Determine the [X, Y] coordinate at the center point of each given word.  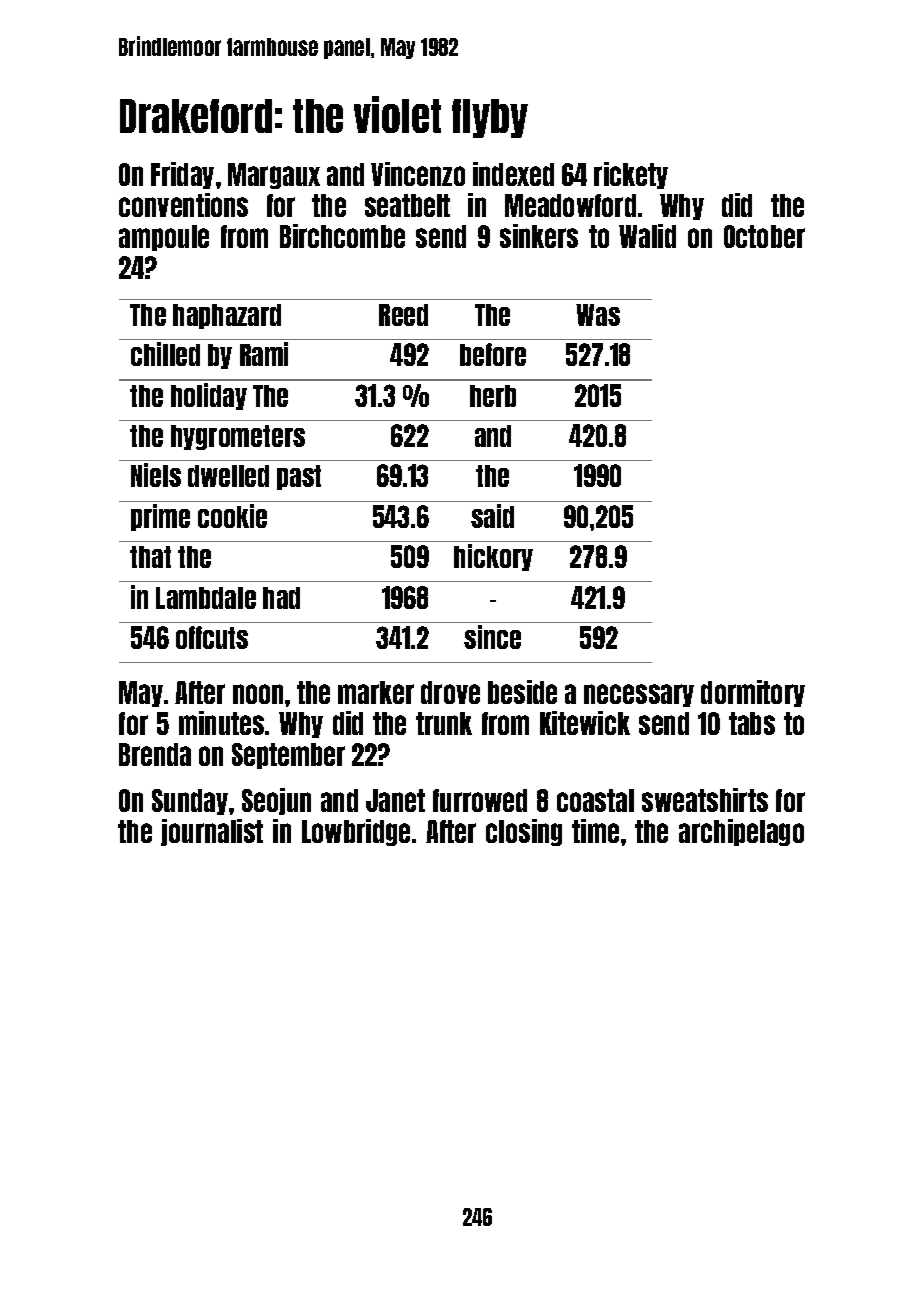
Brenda [155, 754]
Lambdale [206, 598]
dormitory [753, 693]
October [764, 236]
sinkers [539, 236]
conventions [183, 205]
